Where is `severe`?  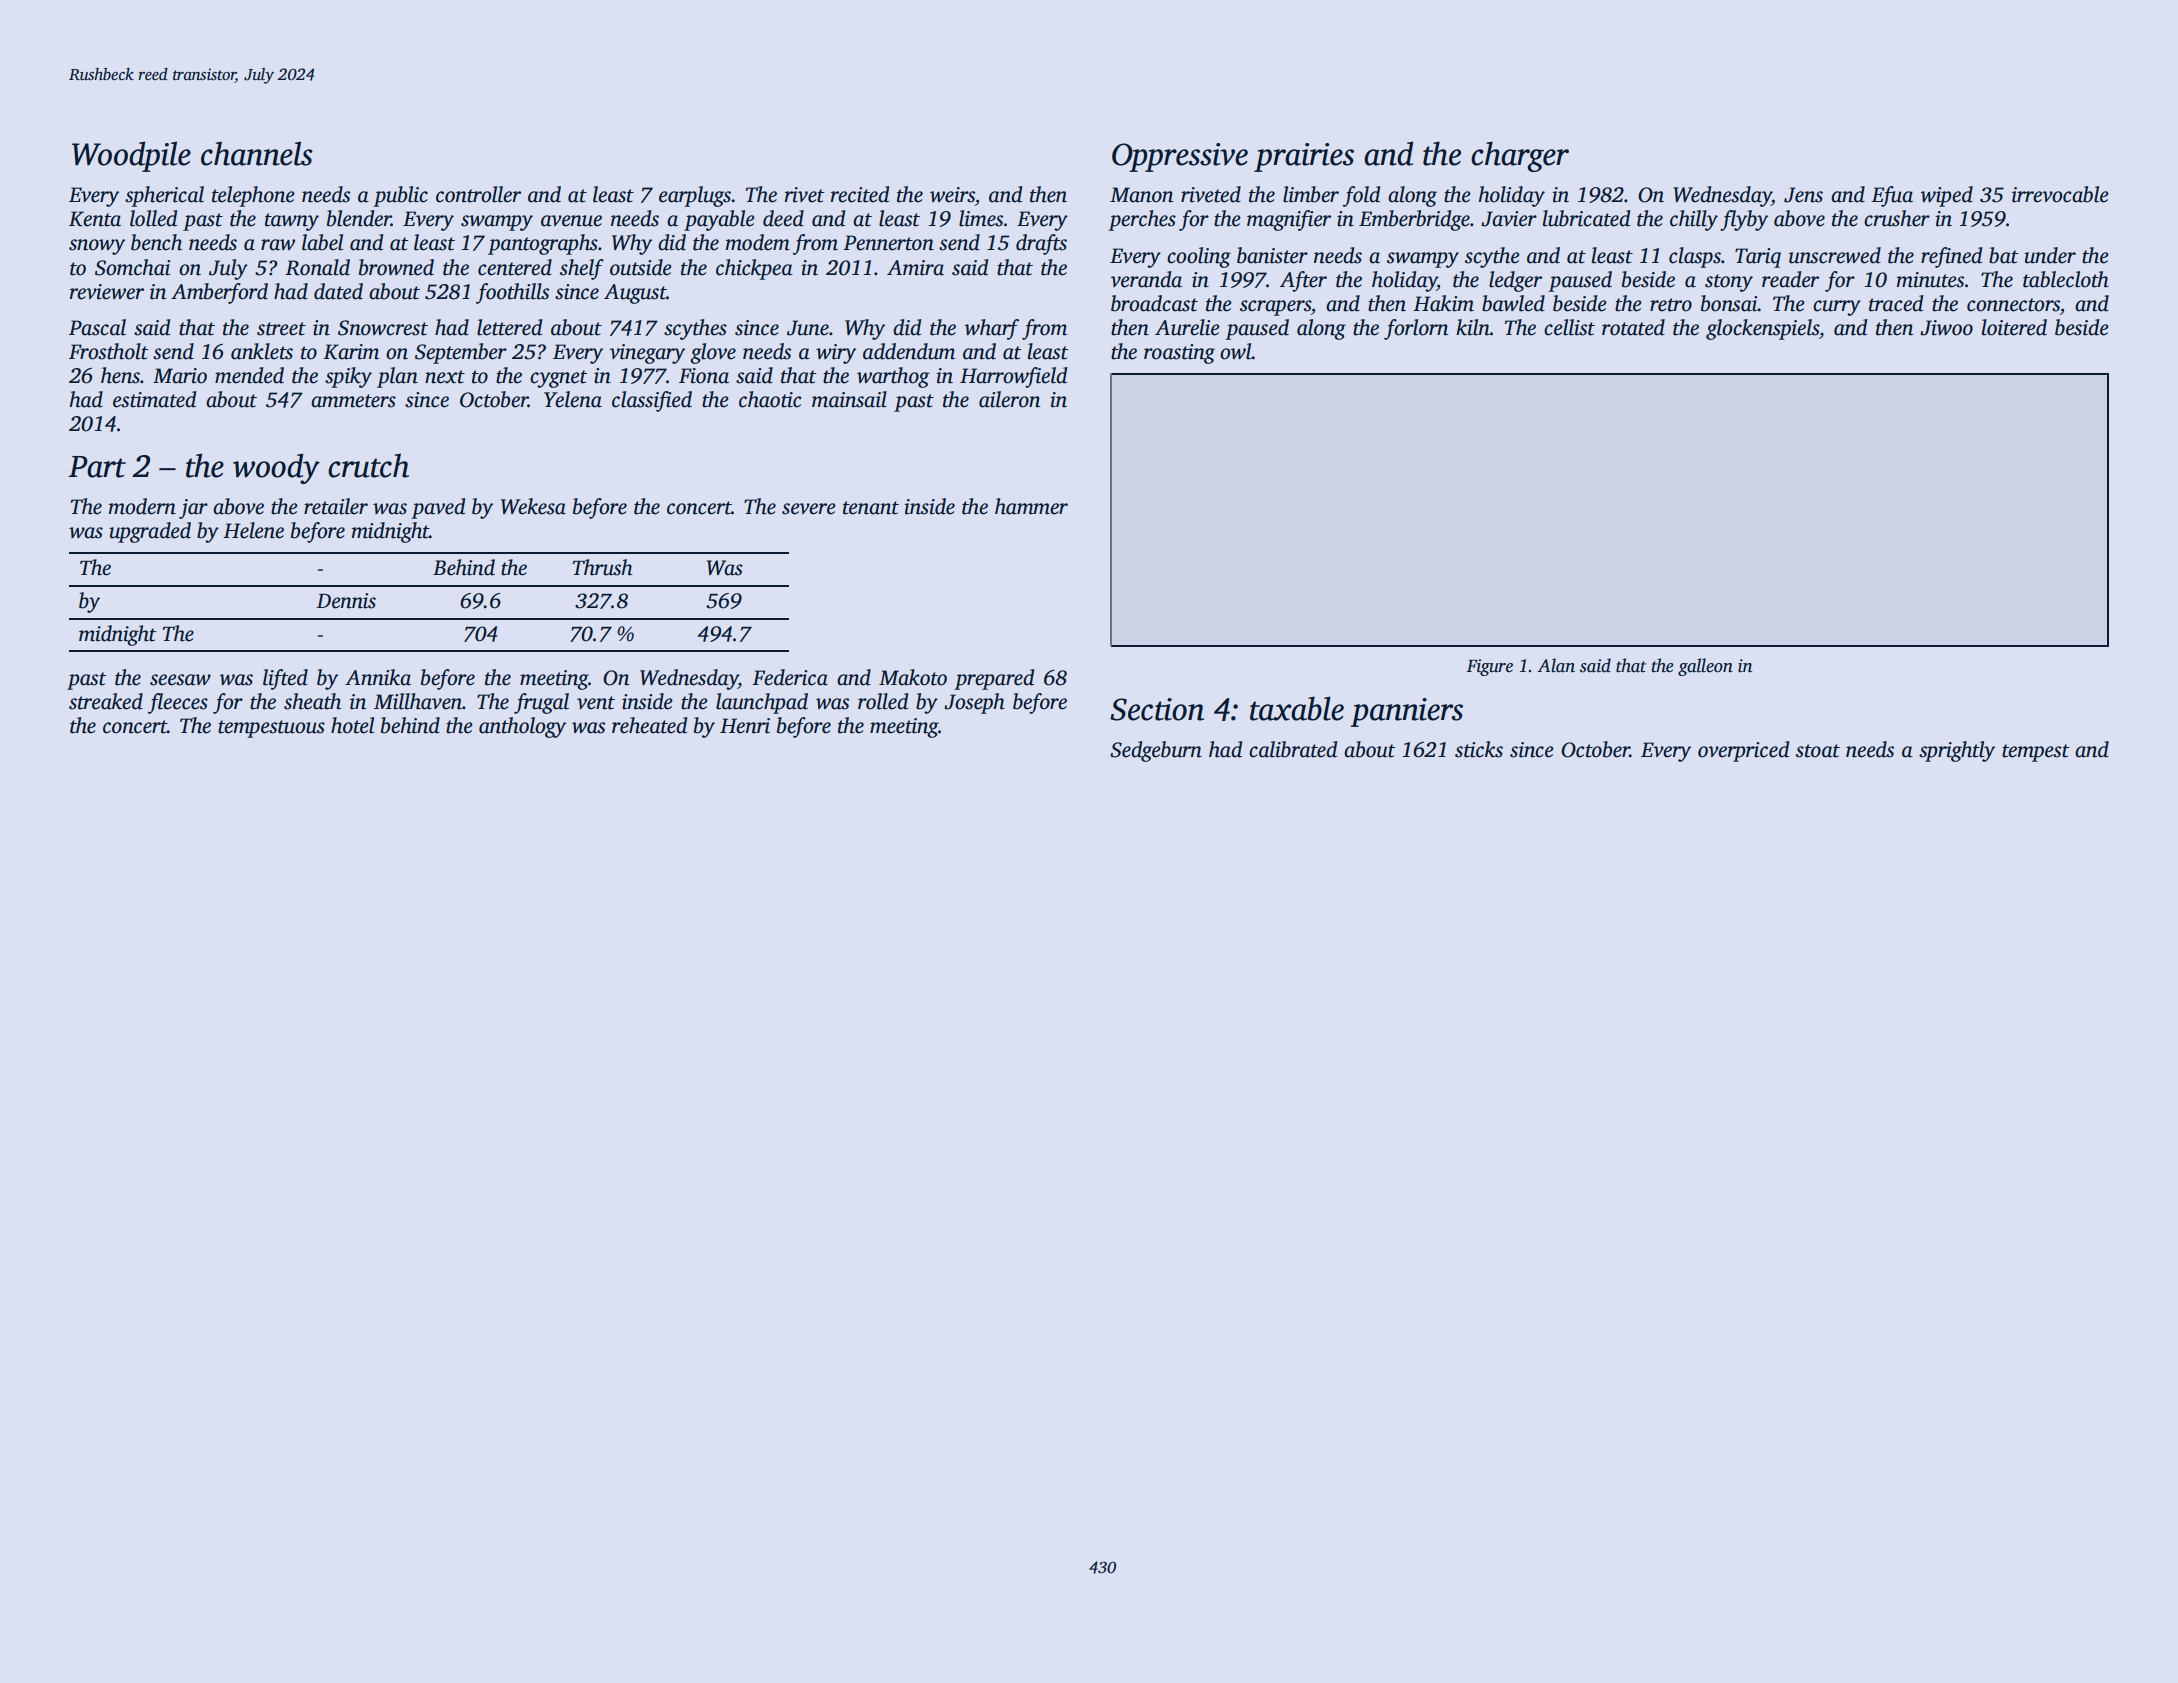
severe is located at coordinates (809, 509).
